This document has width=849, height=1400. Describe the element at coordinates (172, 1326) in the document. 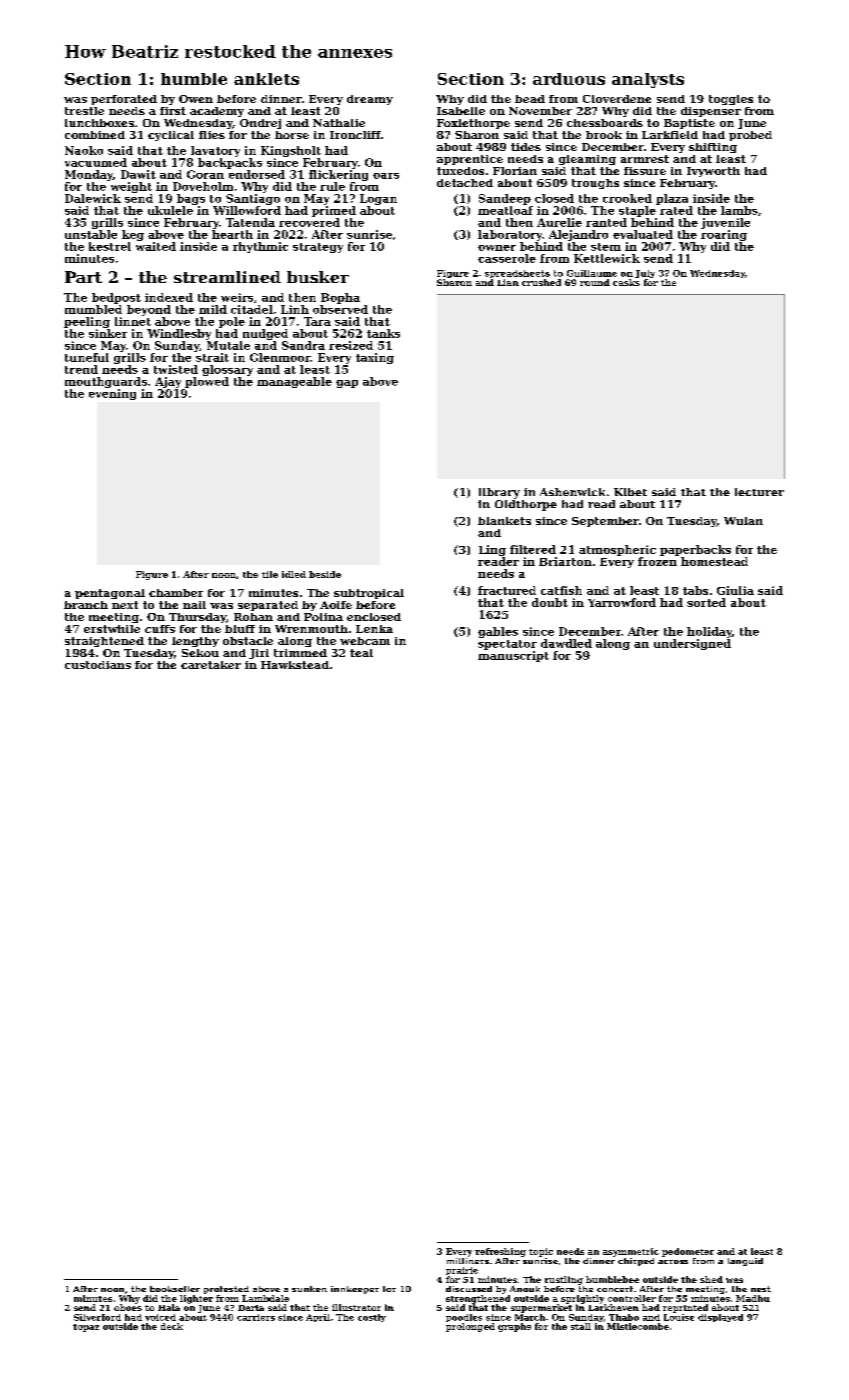

I see `deck` at that location.
